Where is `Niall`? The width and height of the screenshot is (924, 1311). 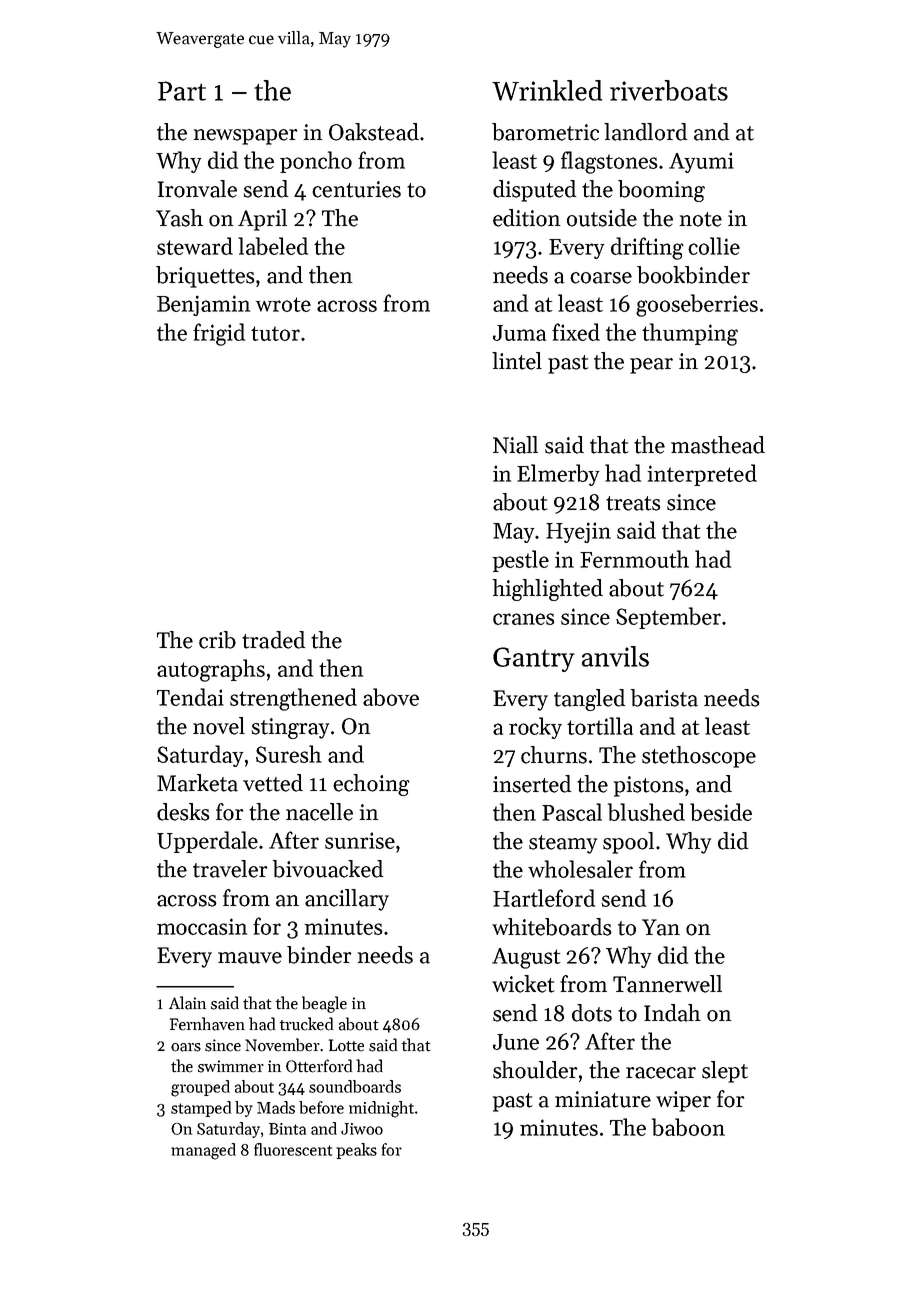 Niall is located at coordinates (515, 445).
